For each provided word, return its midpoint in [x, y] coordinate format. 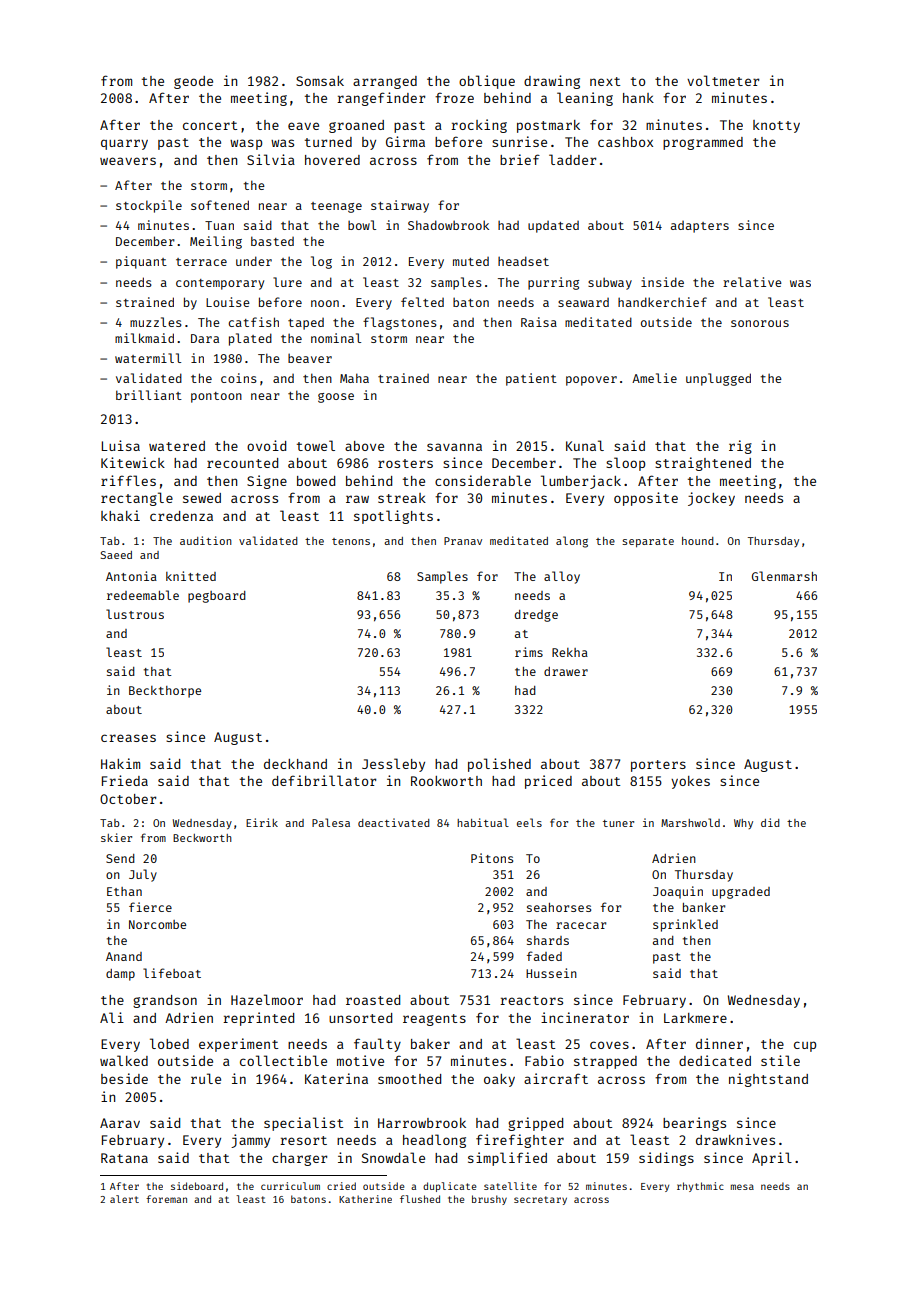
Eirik [262, 822]
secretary [540, 1200]
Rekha [570, 652]
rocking [479, 126]
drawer [566, 671]
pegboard [217, 597]
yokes [690, 782]
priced [548, 782]
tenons [351, 541]
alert [124, 1199]
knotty [776, 126]
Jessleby [393, 765]
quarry [124, 144]
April [772, 1159]
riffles [128, 480]
